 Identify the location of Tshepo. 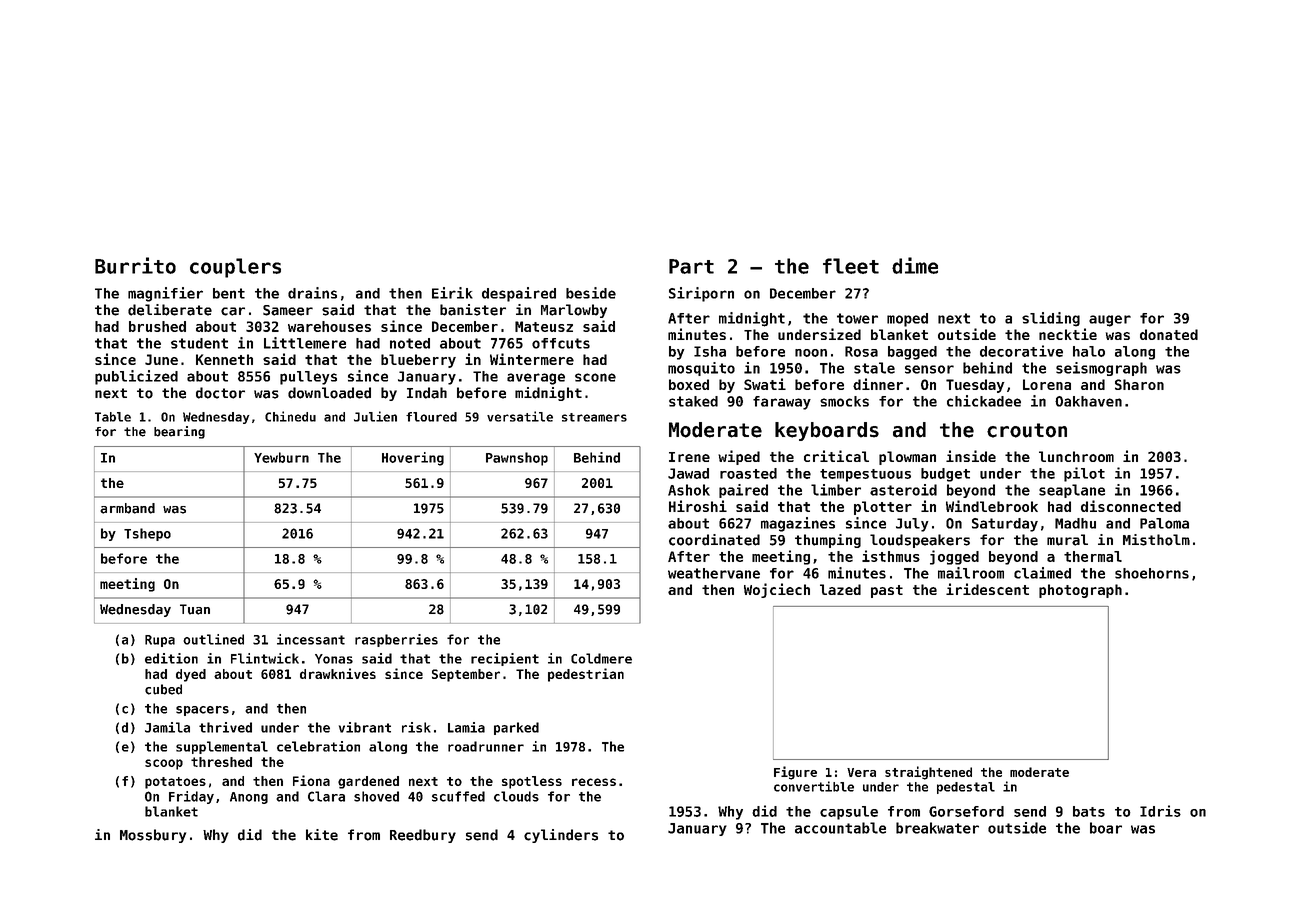
(147, 534).
